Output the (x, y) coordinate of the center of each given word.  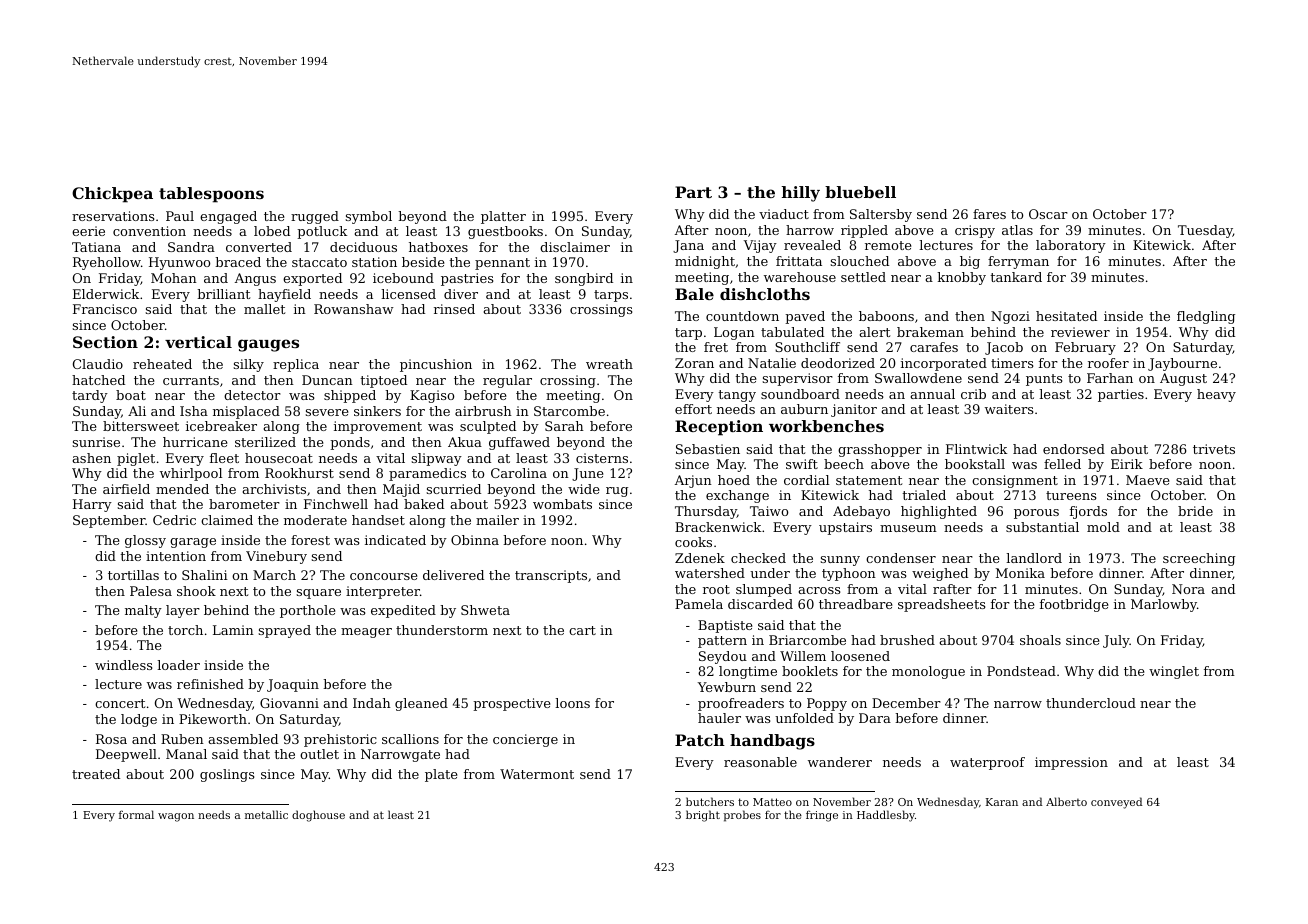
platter (503, 217)
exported (312, 279)
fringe (822, 816)
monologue (928, 672)
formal (136, 814)
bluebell (860, 192)
